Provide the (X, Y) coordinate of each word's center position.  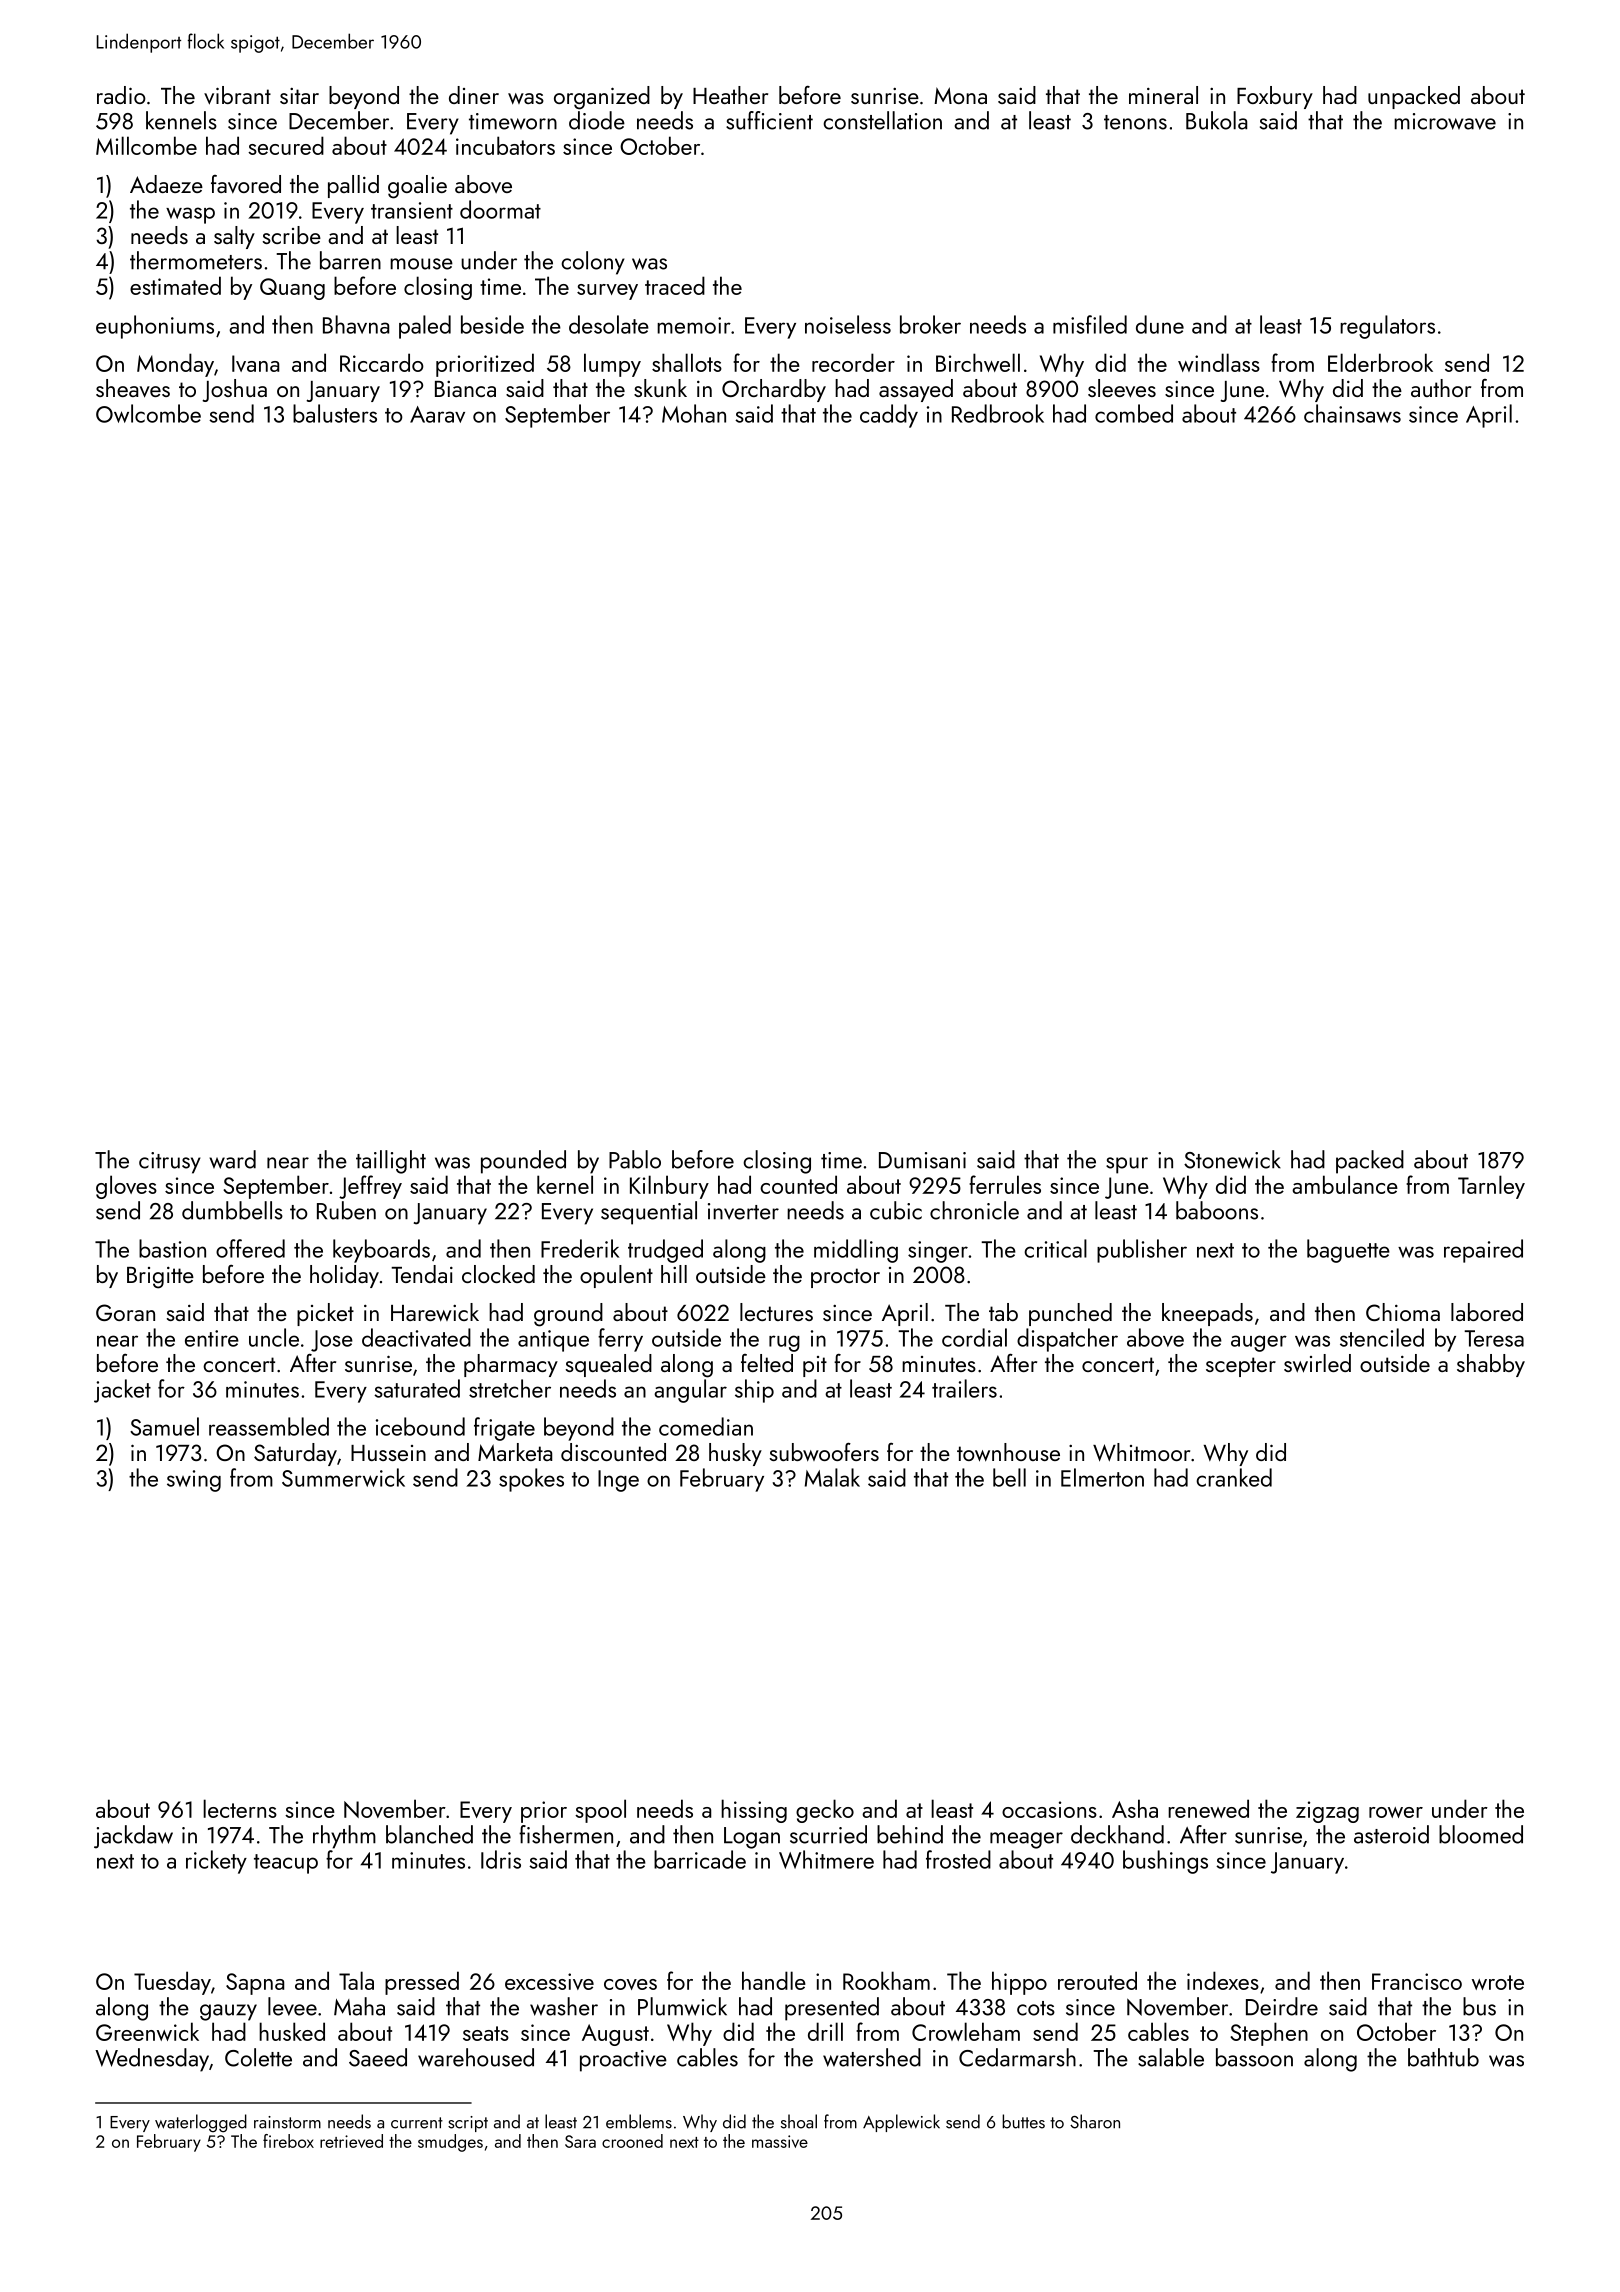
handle (774, 1980)
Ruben (346, 1210)
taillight (391, 1162)
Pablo (635, 1159)
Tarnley (1491, 1187)
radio (121, 95)
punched (1070, 1314)
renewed (1208, 1808)
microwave (1445, 121)
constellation (882, 120)
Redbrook (998, 413)
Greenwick (147, 2031)
